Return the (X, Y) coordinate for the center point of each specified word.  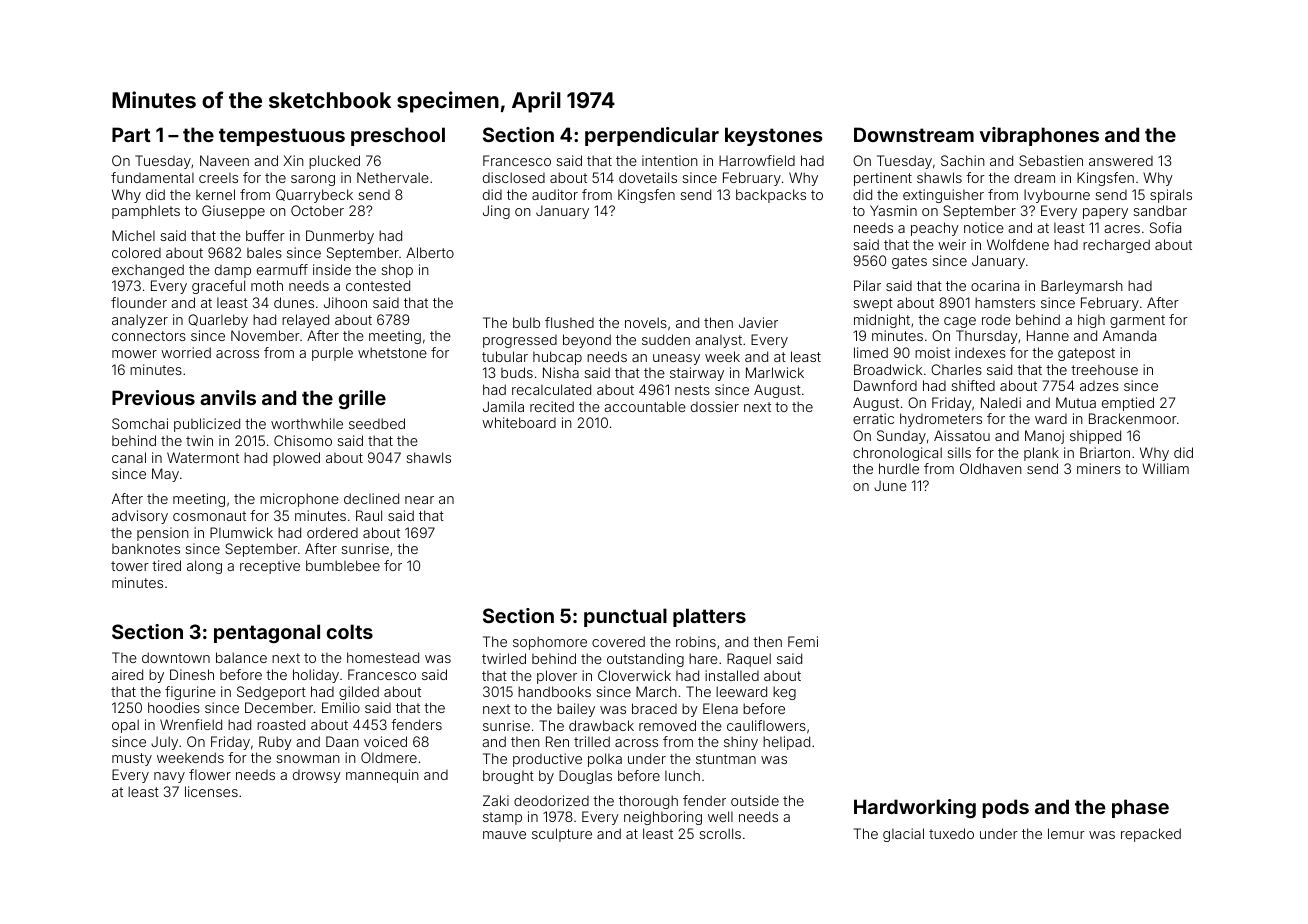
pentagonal (267, 633)
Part (131, 134)
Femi (803, 641)
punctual (625, 617)
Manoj (1044, 437)
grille (362, 399)
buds (517, 372)
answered (1121, 161)
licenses (211, 791)
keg (784, 693)
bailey (576, 710)
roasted (281, 724)
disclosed (514, 177)
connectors (149, 336)
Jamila (503, 406)
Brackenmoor (1133, 418)
